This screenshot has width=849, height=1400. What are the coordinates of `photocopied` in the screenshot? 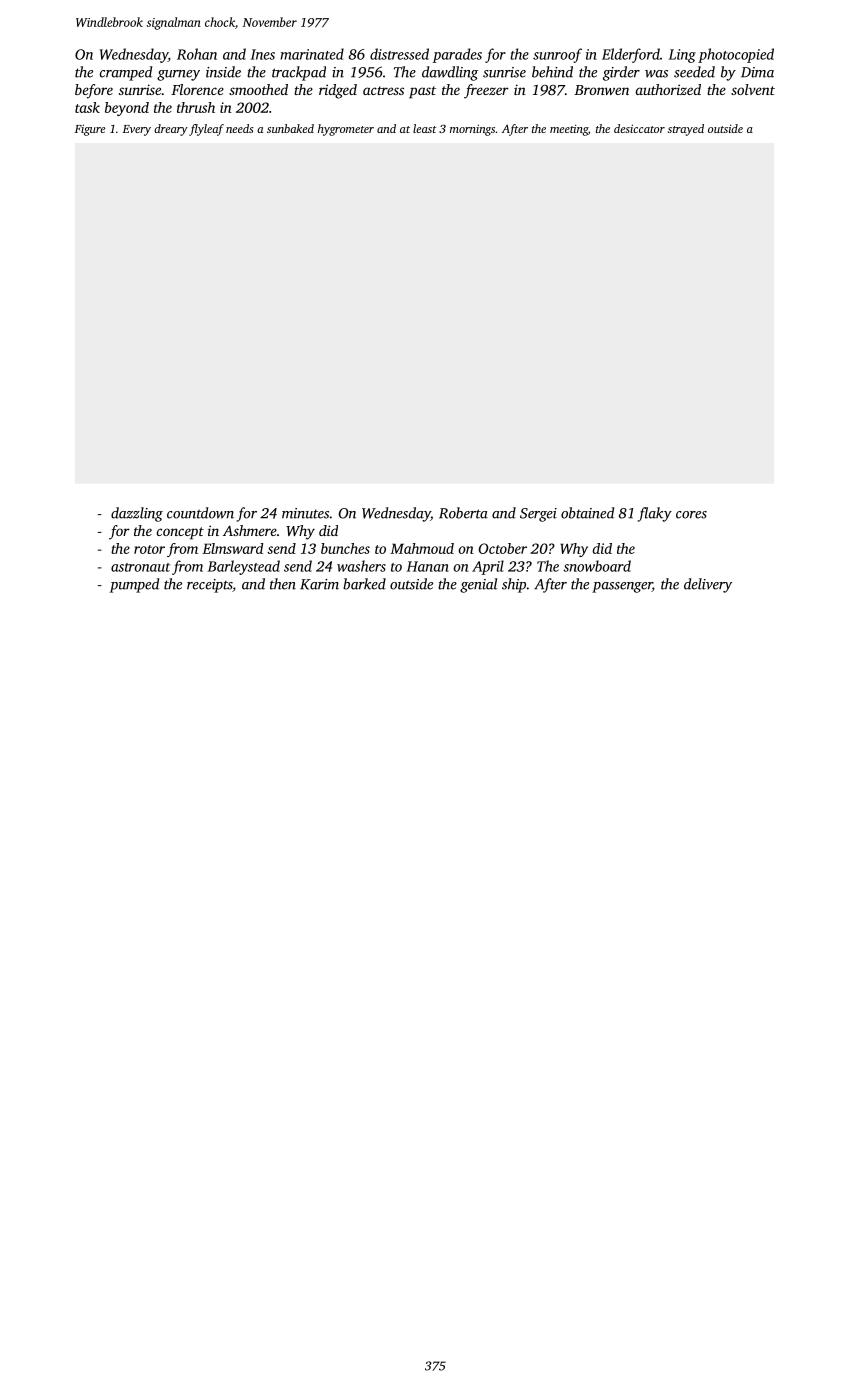 It's located at (736, 55).
